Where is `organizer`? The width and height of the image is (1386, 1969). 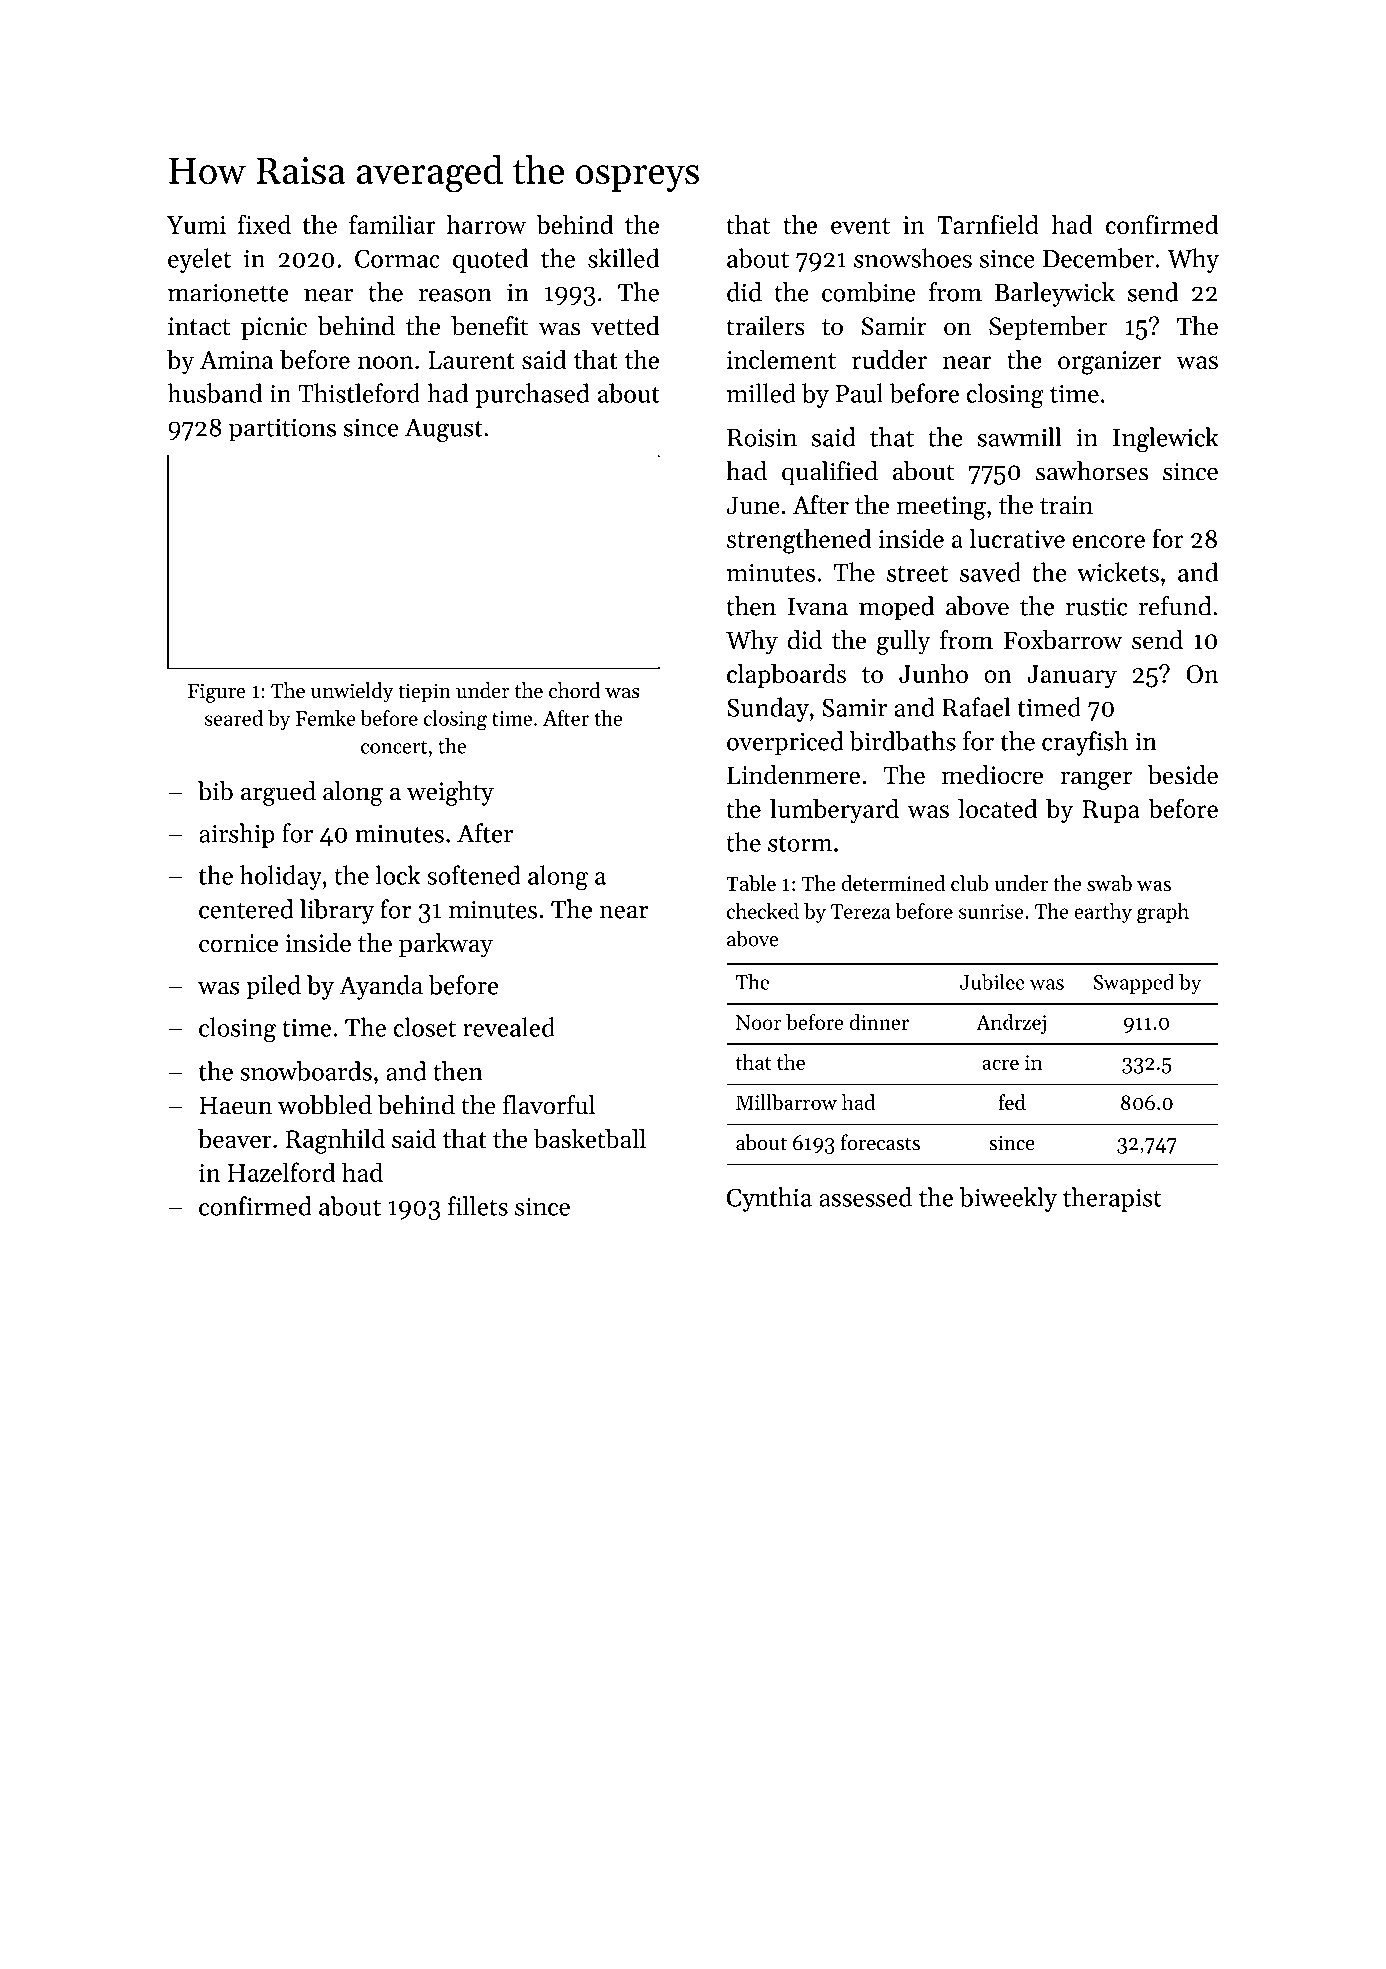 organizer is located at coordinates (1110, 363).
